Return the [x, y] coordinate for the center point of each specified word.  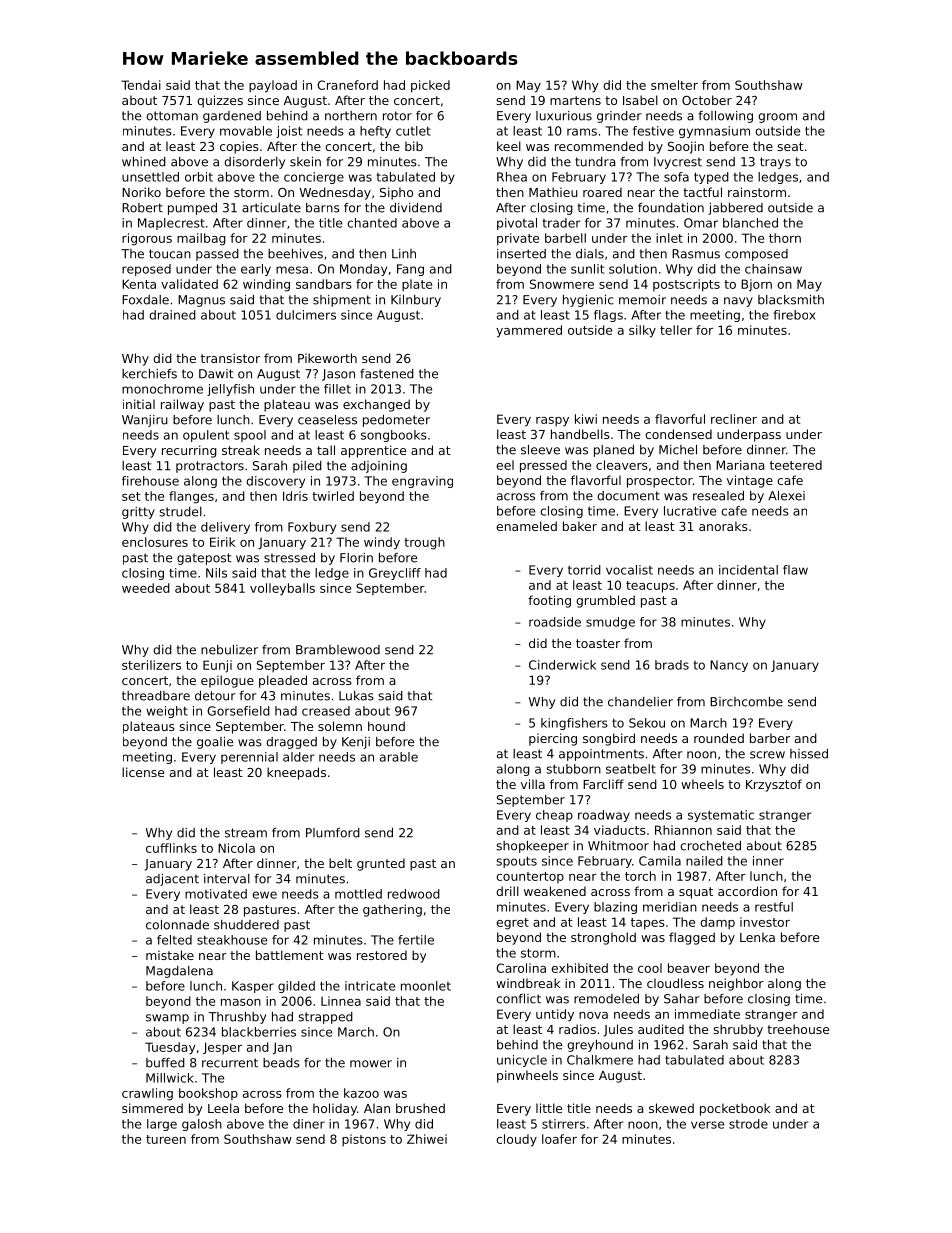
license [143, 772]
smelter [674, 85]
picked [430, 86]
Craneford [347, 85]
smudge [610, 623]
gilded [296, 987]
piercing [553, 739]
